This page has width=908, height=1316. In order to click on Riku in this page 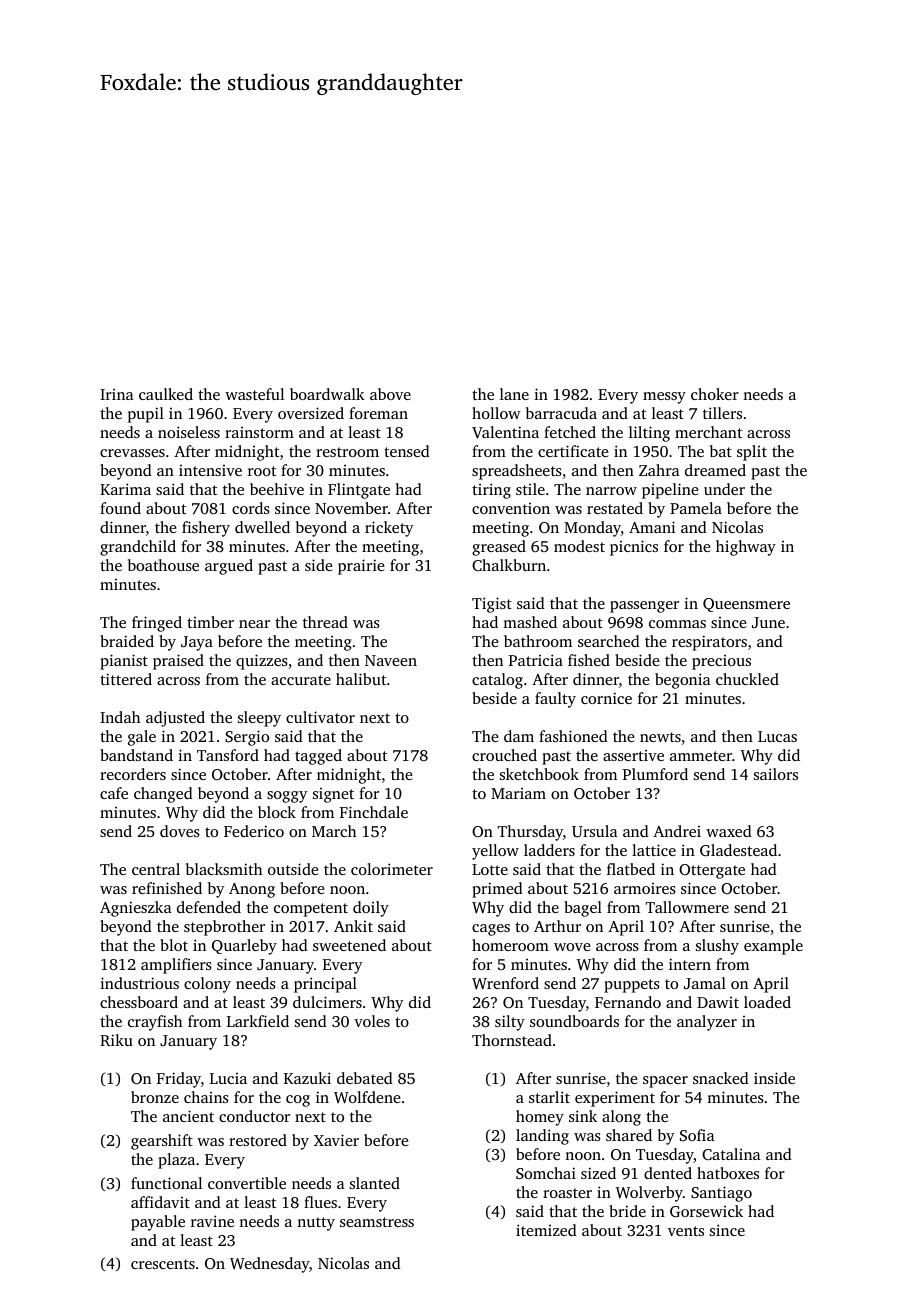, I will do `click(116, 1040)`.
